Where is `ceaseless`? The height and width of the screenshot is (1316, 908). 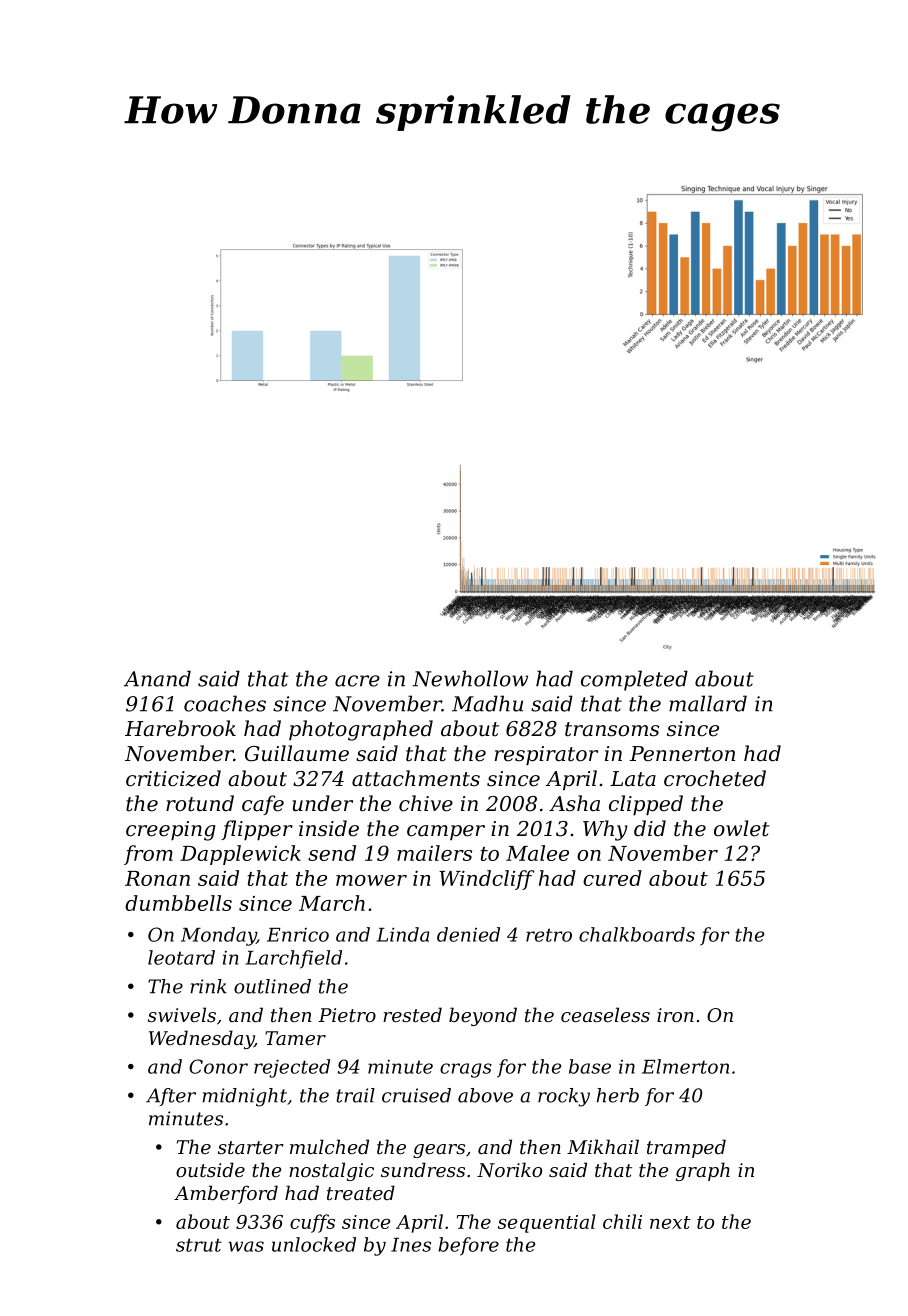
ceaseless is located at coordinates (605, 1014).
